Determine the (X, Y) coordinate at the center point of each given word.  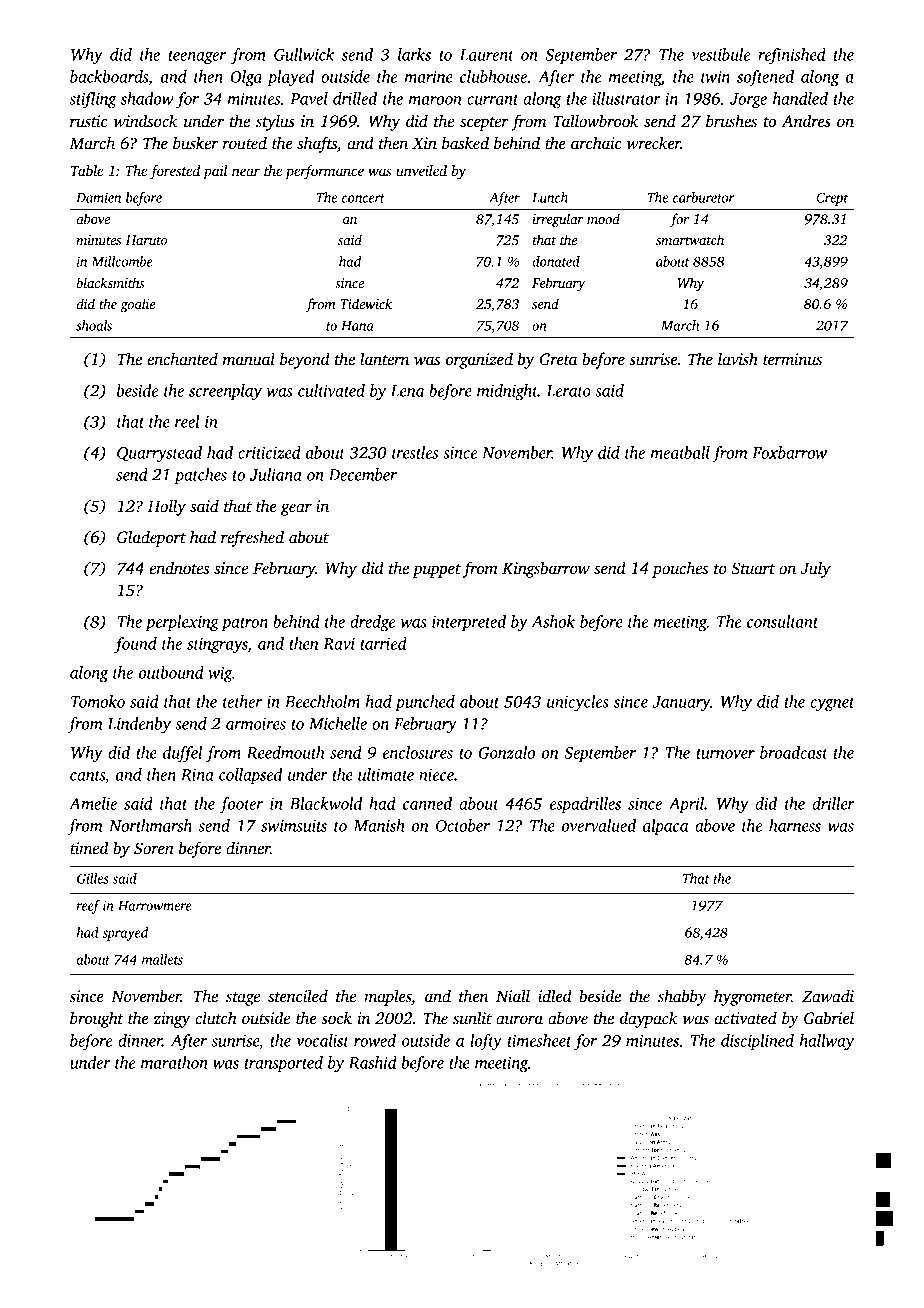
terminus (792, 359)
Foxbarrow (789, 452)
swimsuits (294, 826)
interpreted (469, 623)
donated (556, 261)
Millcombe (122, 261)
